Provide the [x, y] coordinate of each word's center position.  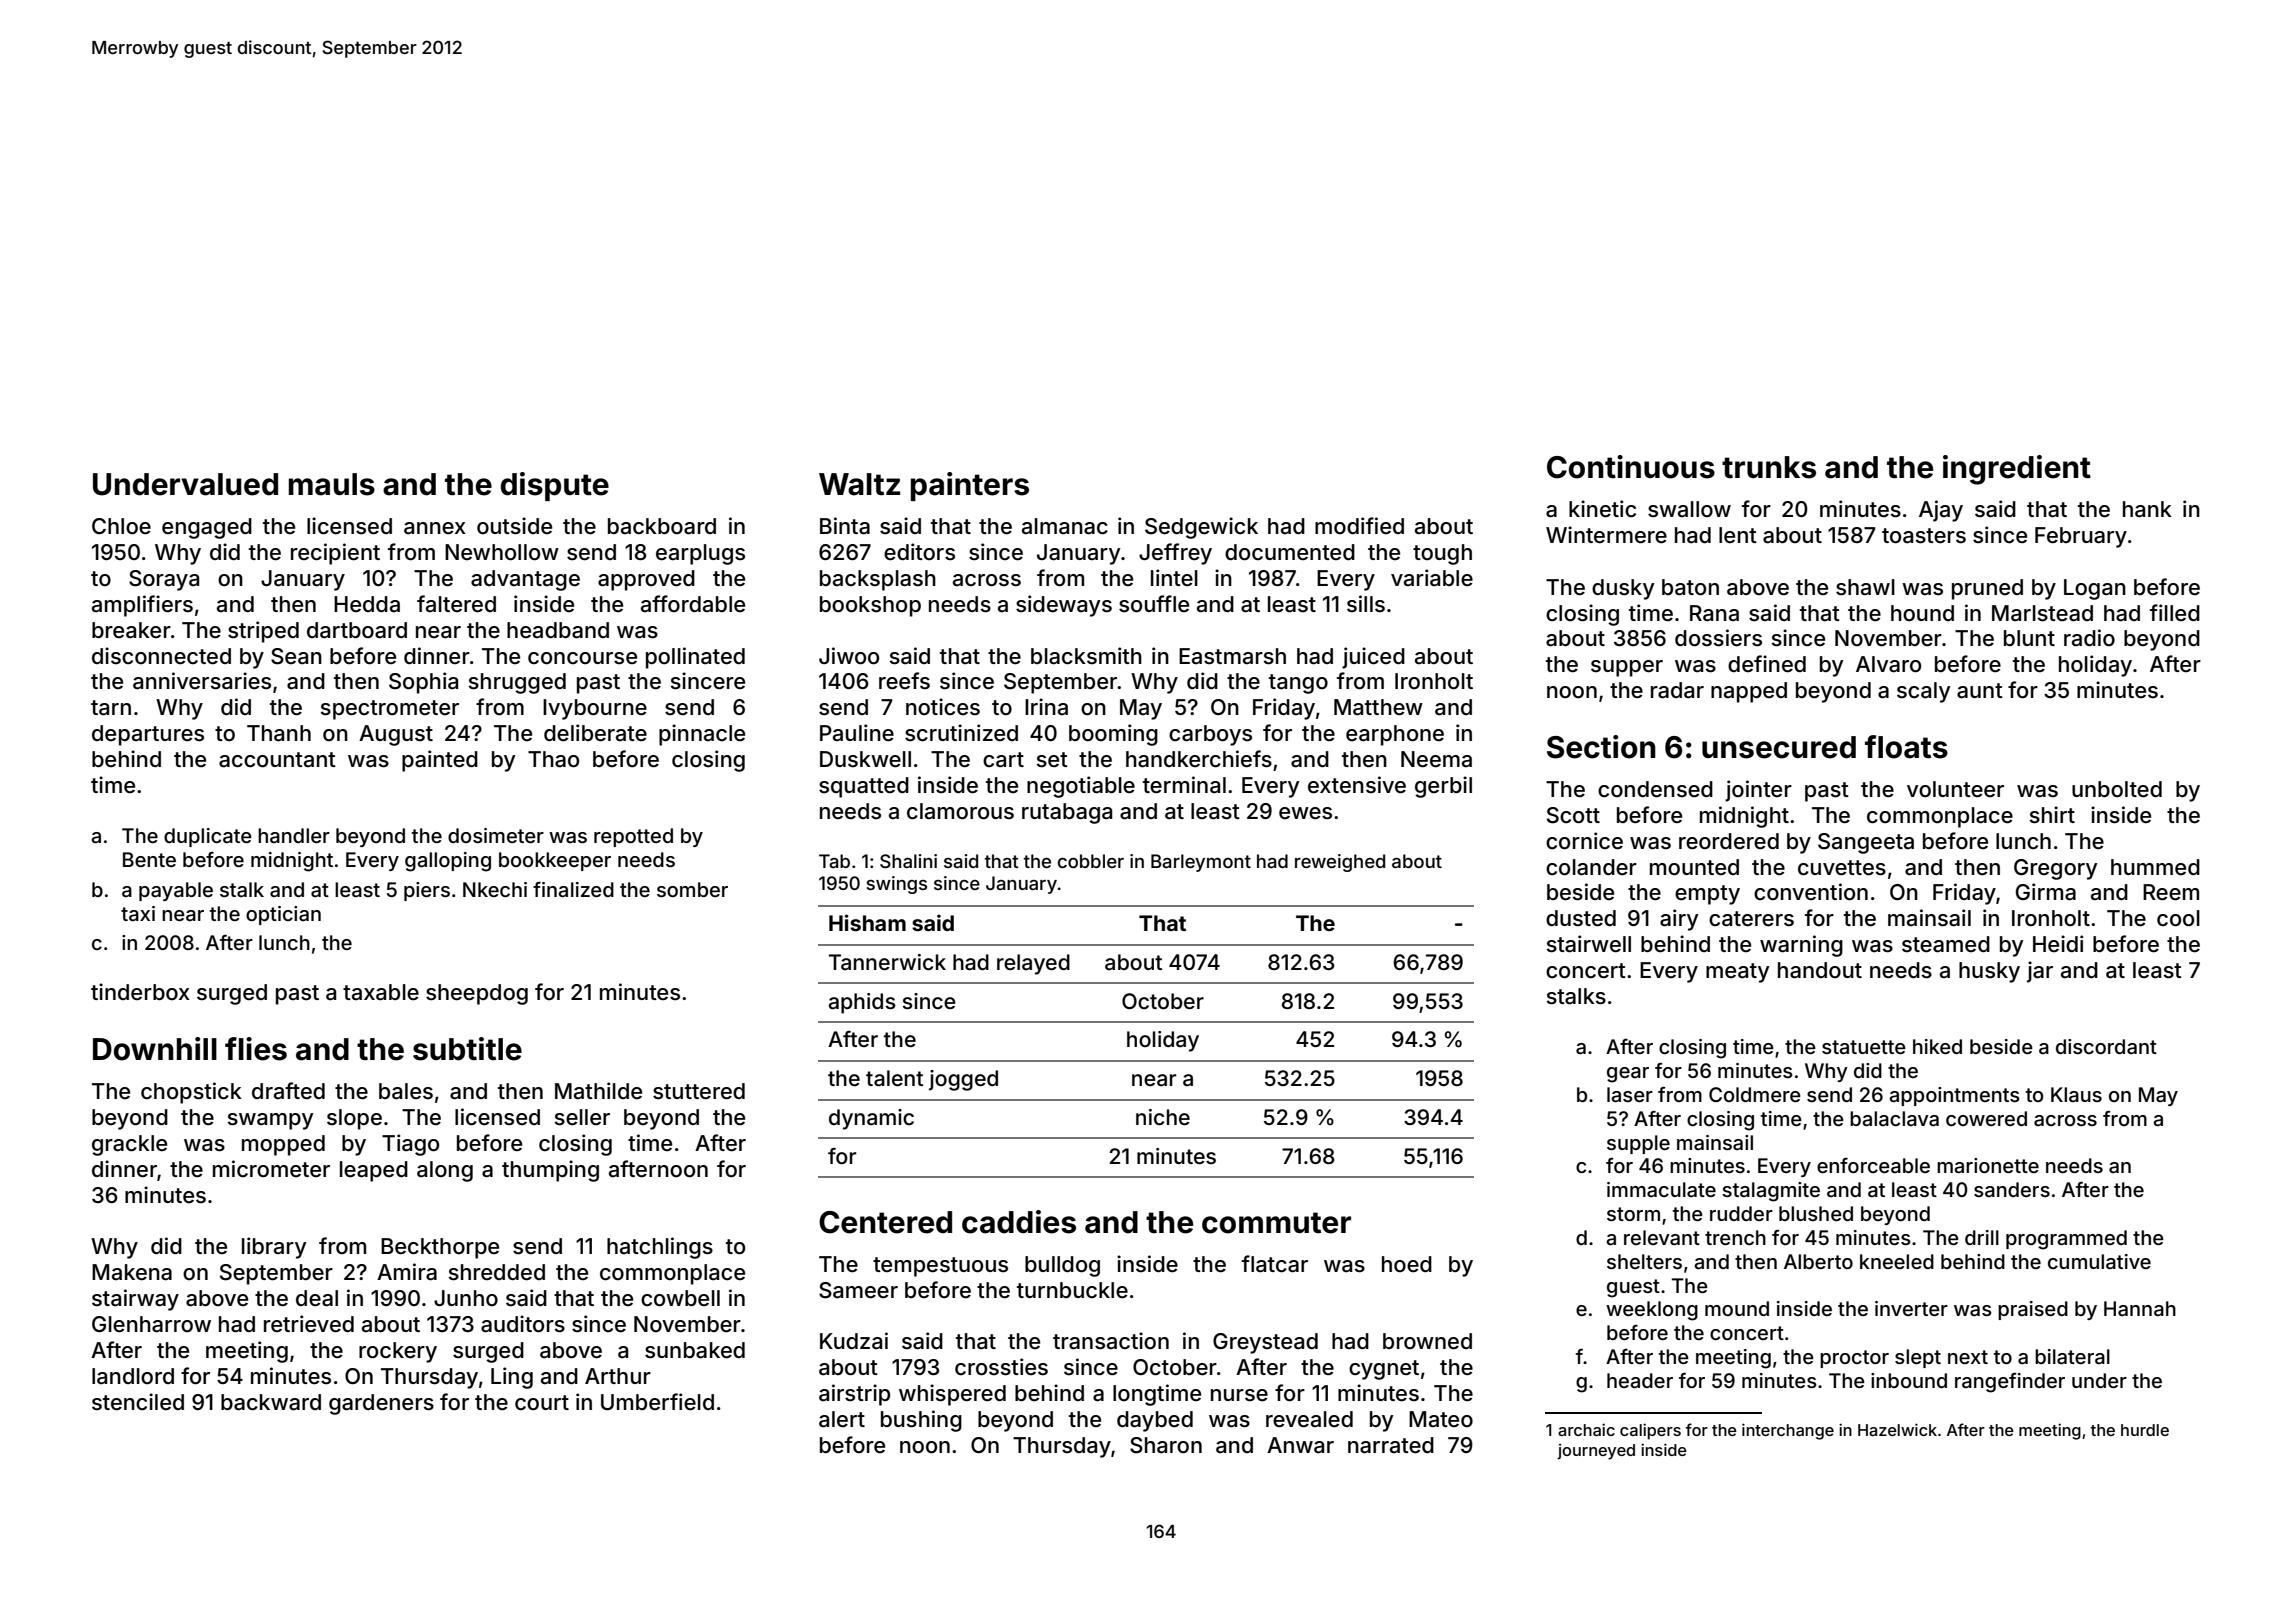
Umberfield [657, 1402]
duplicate [208, 837]
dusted [1581, 918]
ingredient [2017, 470]
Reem [2171, 892]
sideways [1064, 606]
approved [646, 580]
